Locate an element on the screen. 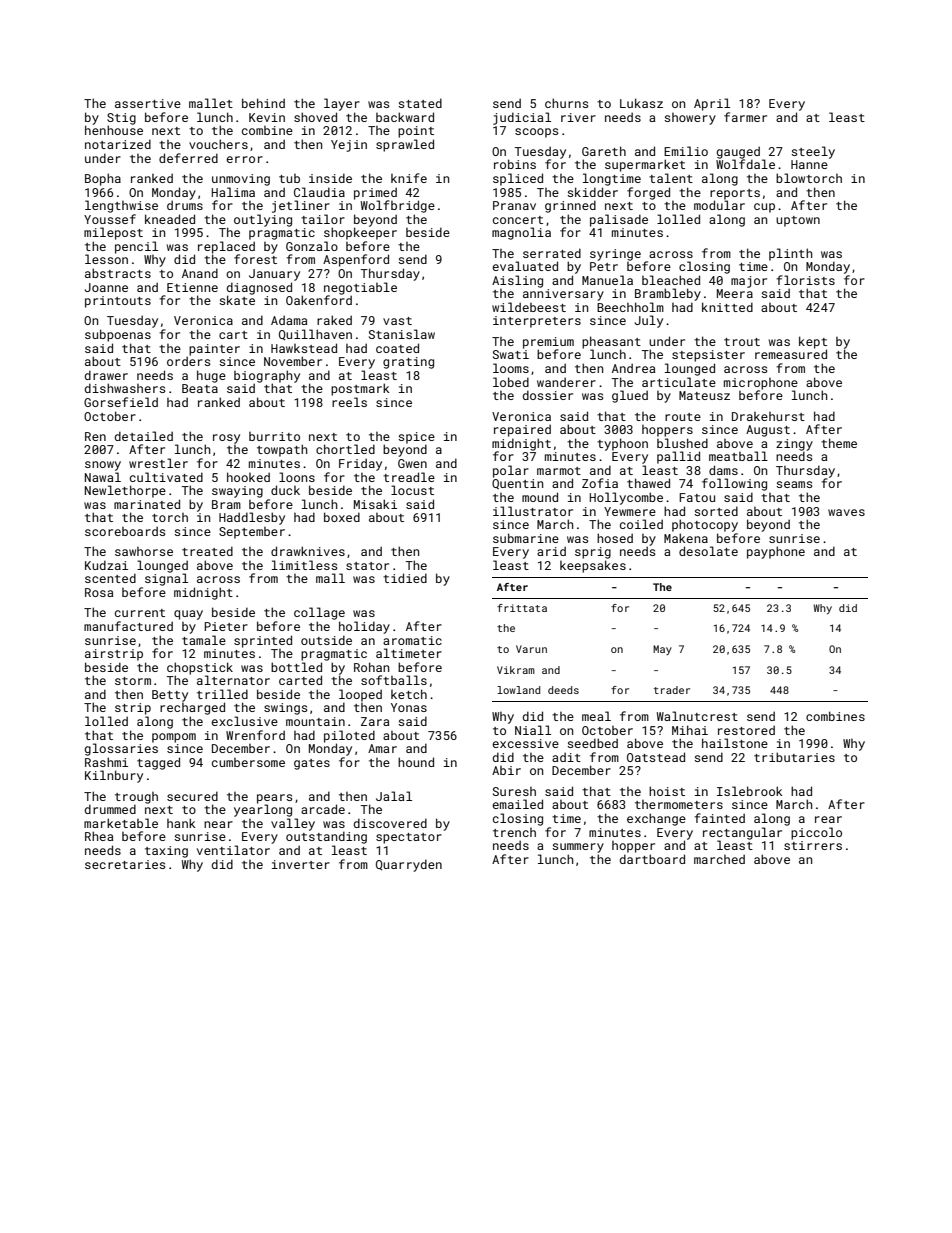 The width and height of the screenshot is (952, 1233). restored is located at coordinates (746, 730).
